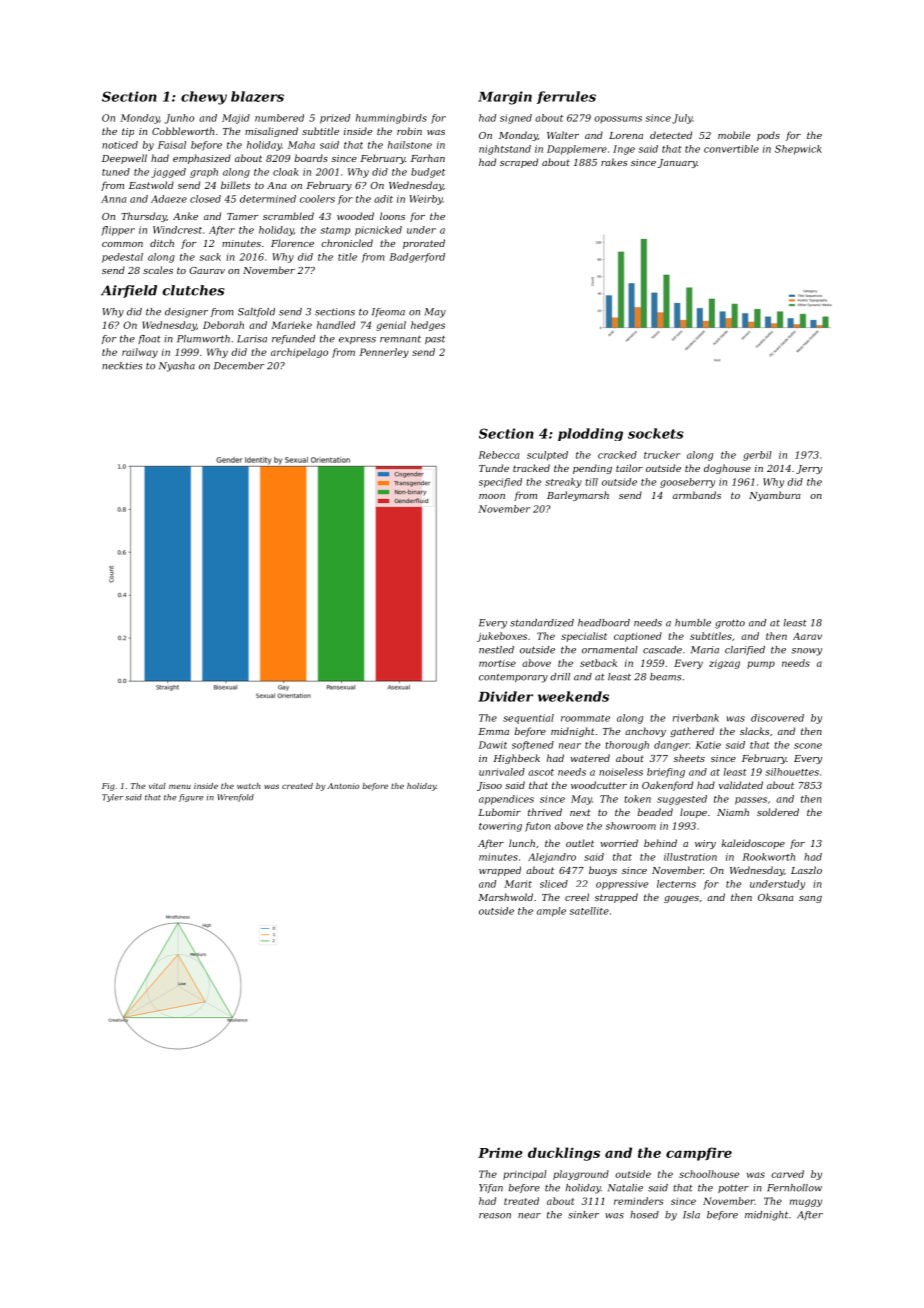 This screenshot has width=924, height=1308. Describe the element at coordinates (492, 496) in the screenshot. I see `moon` at that location.
